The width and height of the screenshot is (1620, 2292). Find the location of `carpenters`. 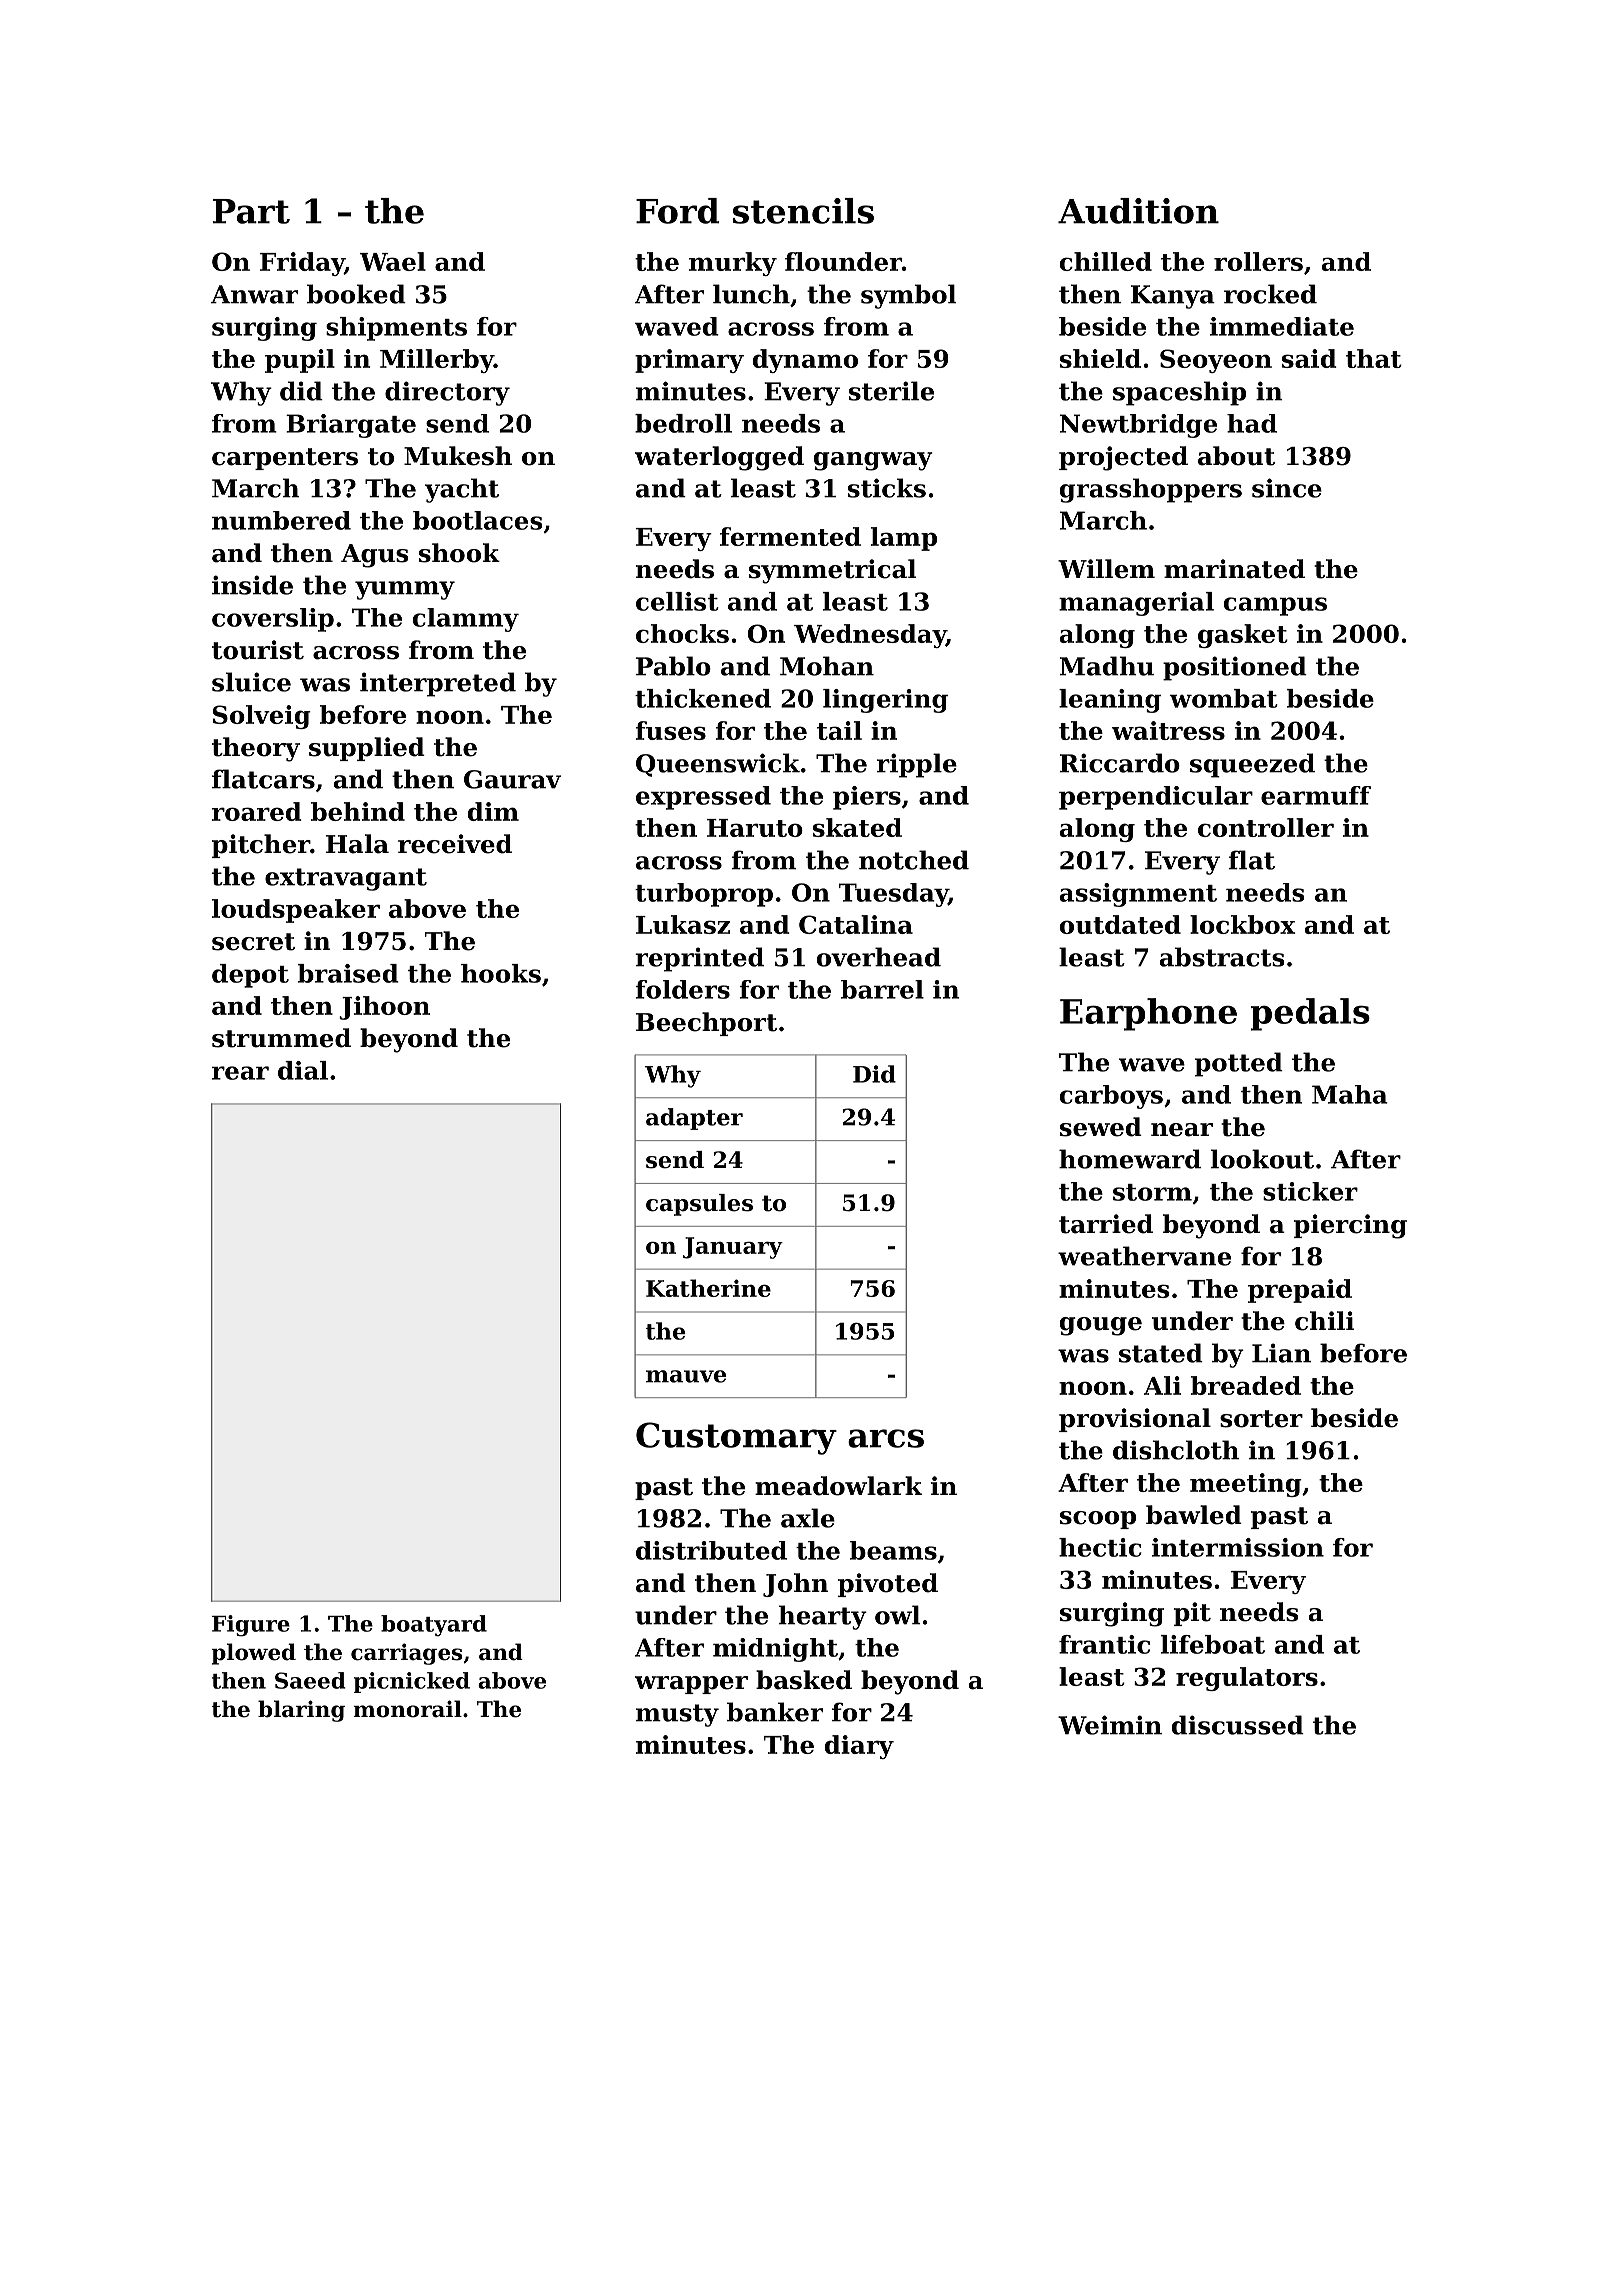

carpenters is located at coordinates (285, 459).
